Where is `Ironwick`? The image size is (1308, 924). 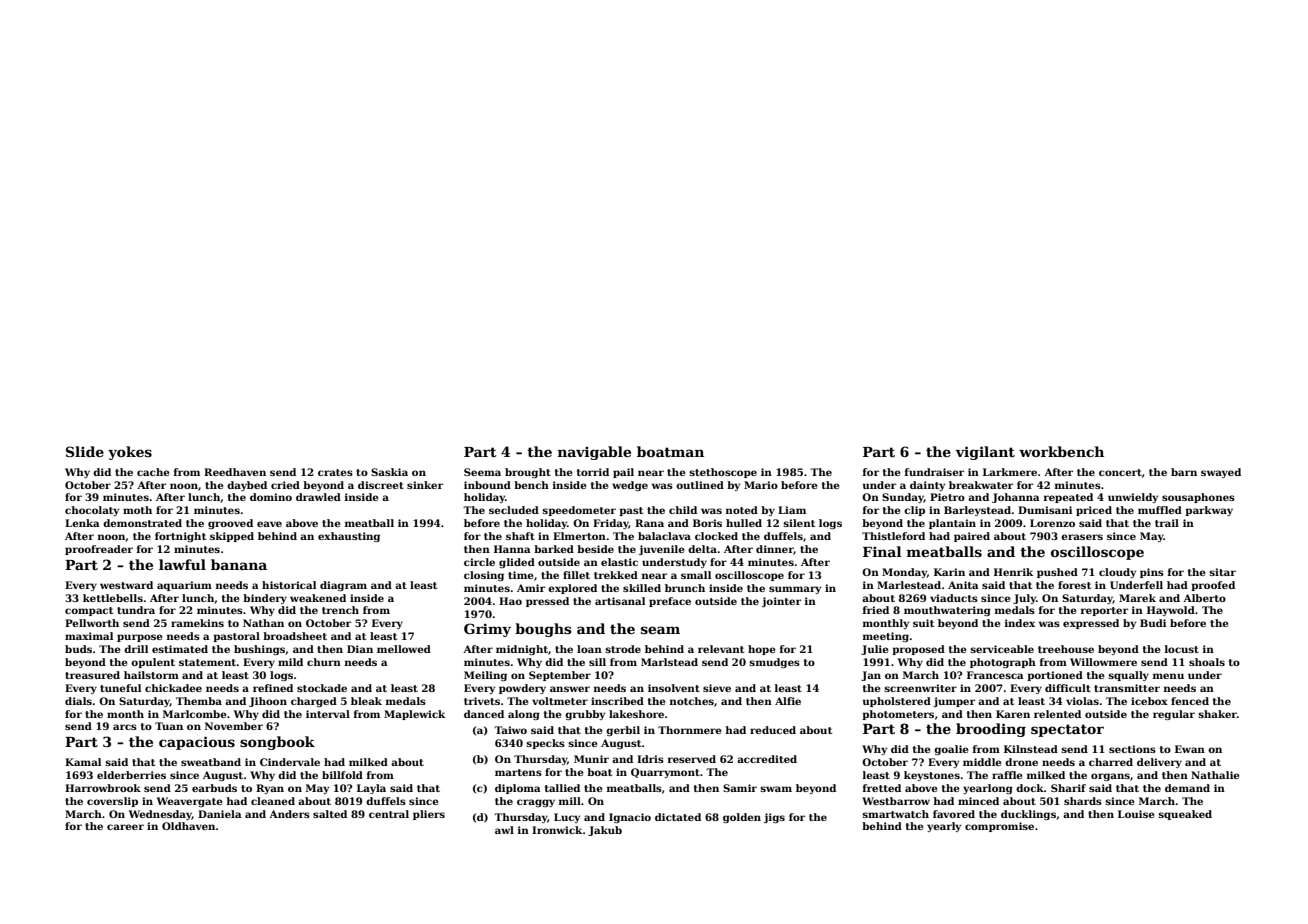 Ironwick is located at coordinates (557, 830).
